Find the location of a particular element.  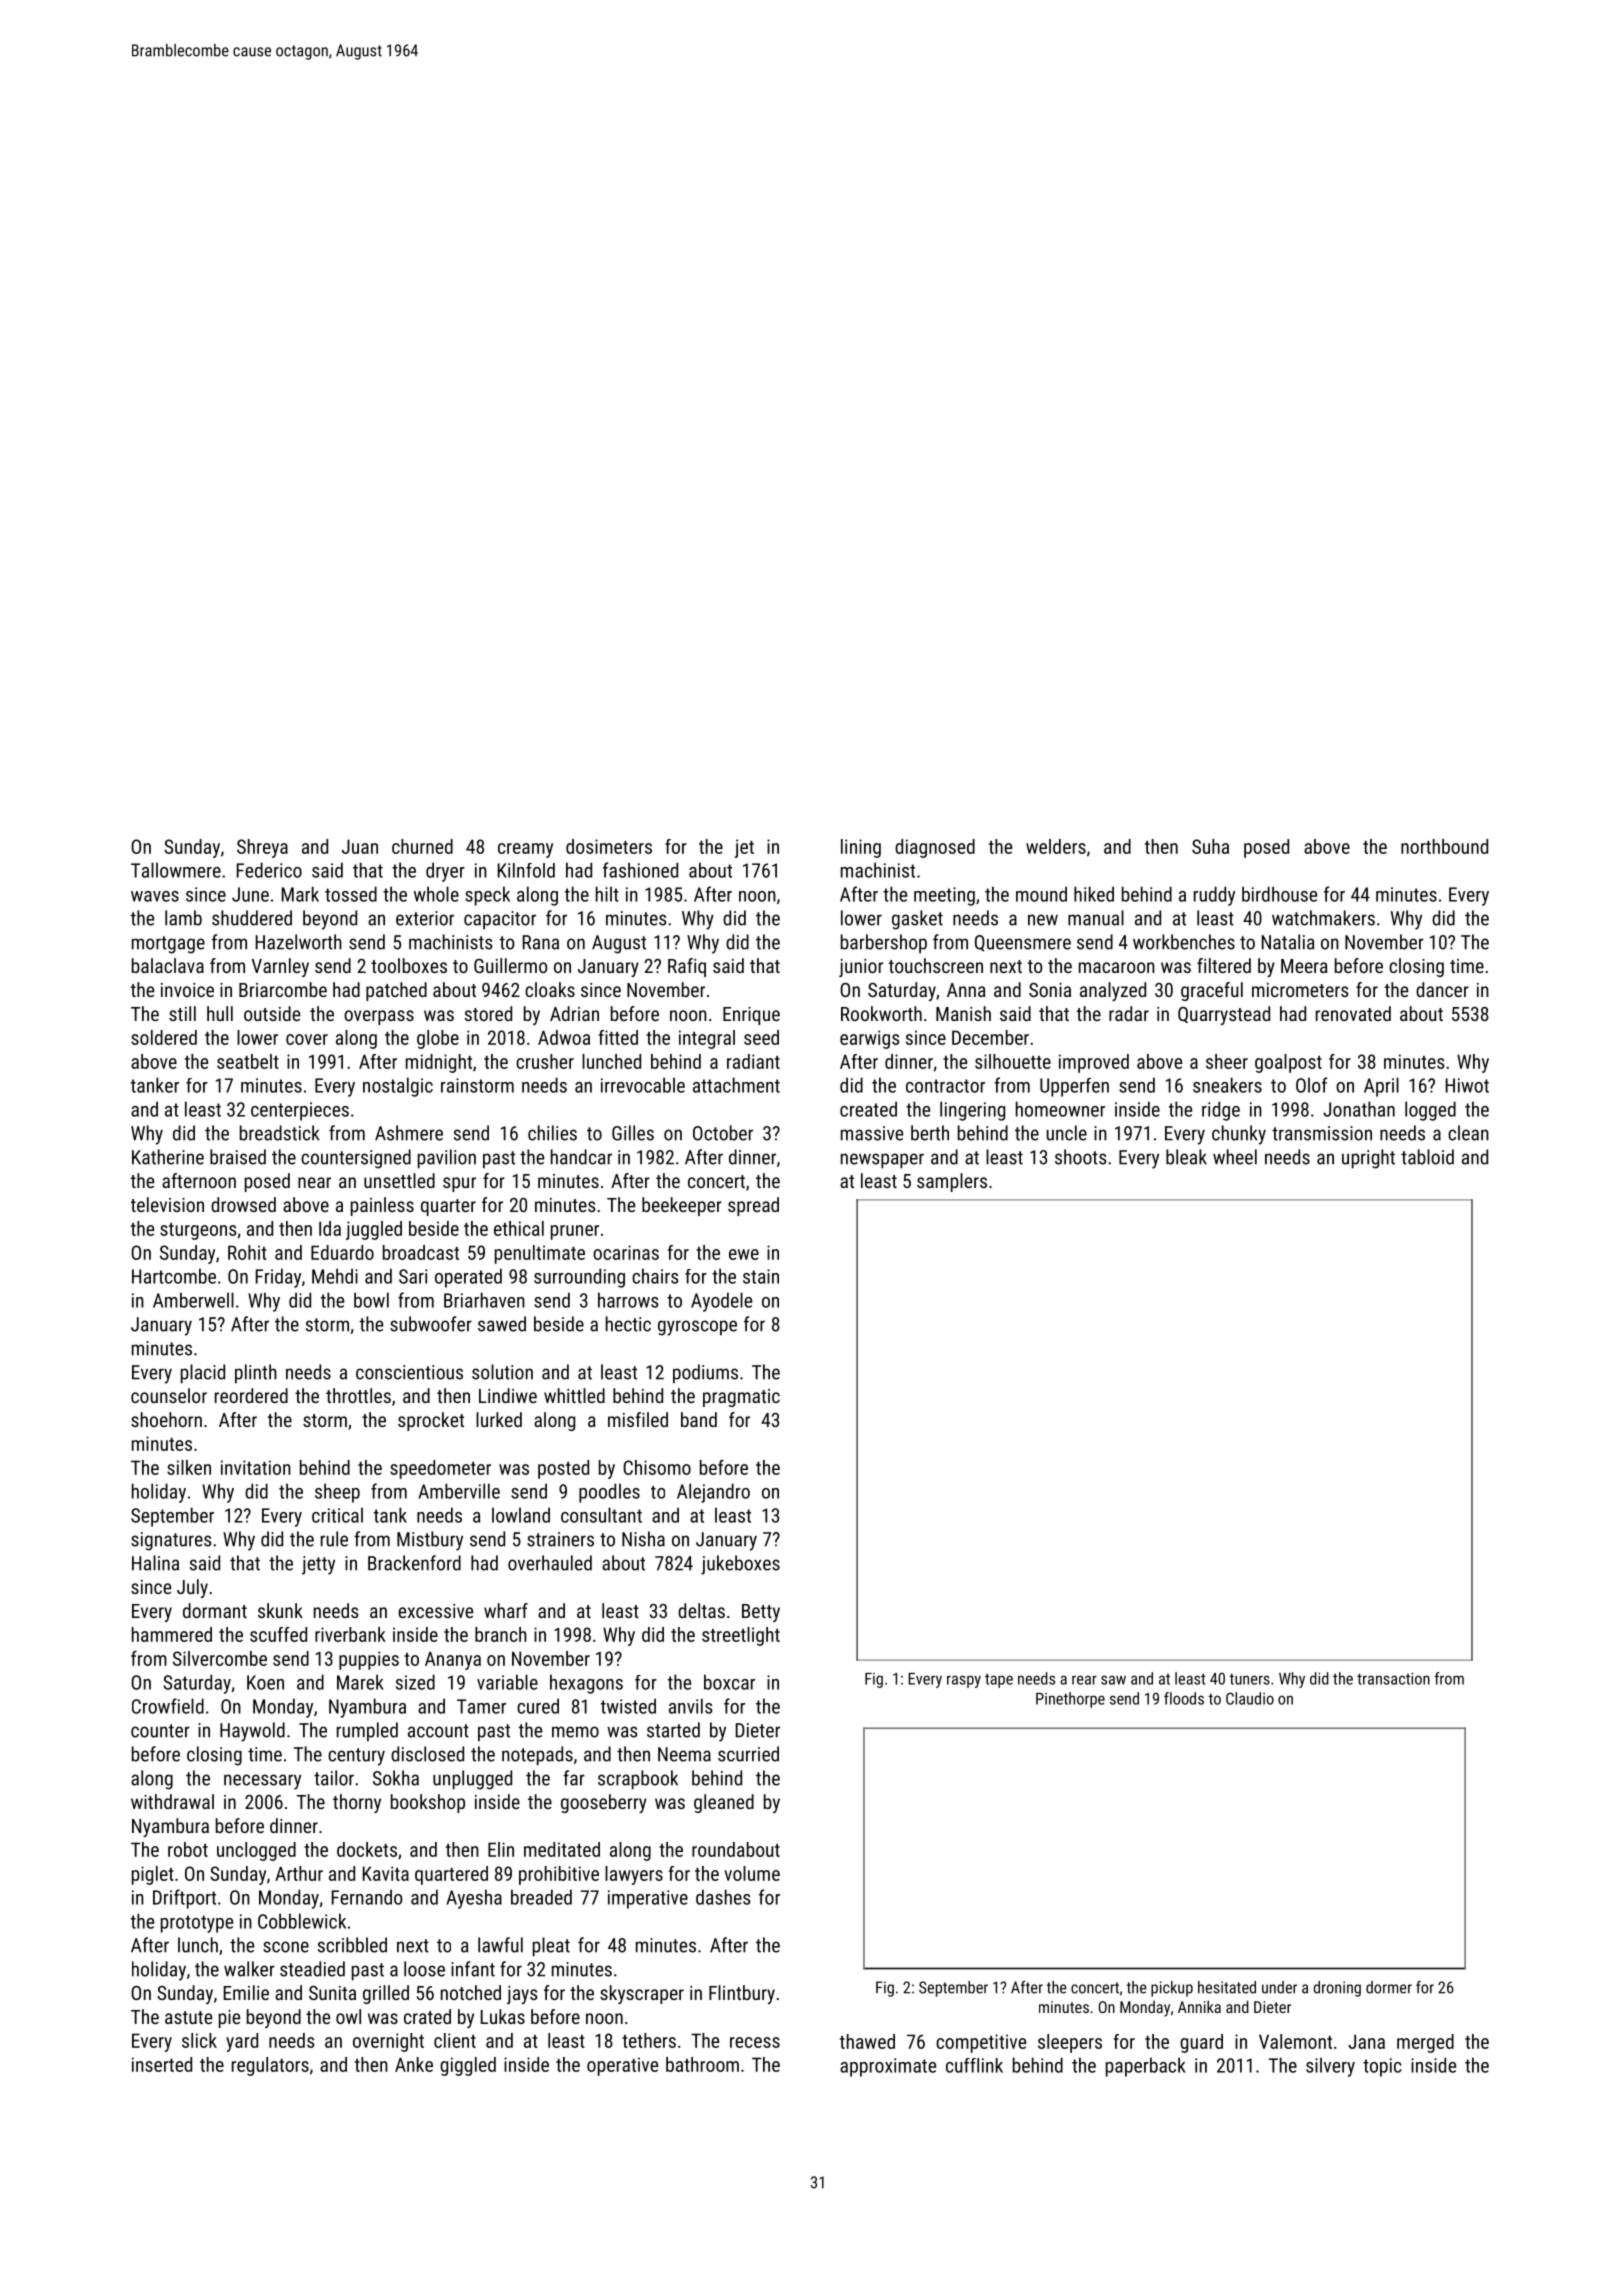

Hiwot is located at coordinates (1467, 1085).
